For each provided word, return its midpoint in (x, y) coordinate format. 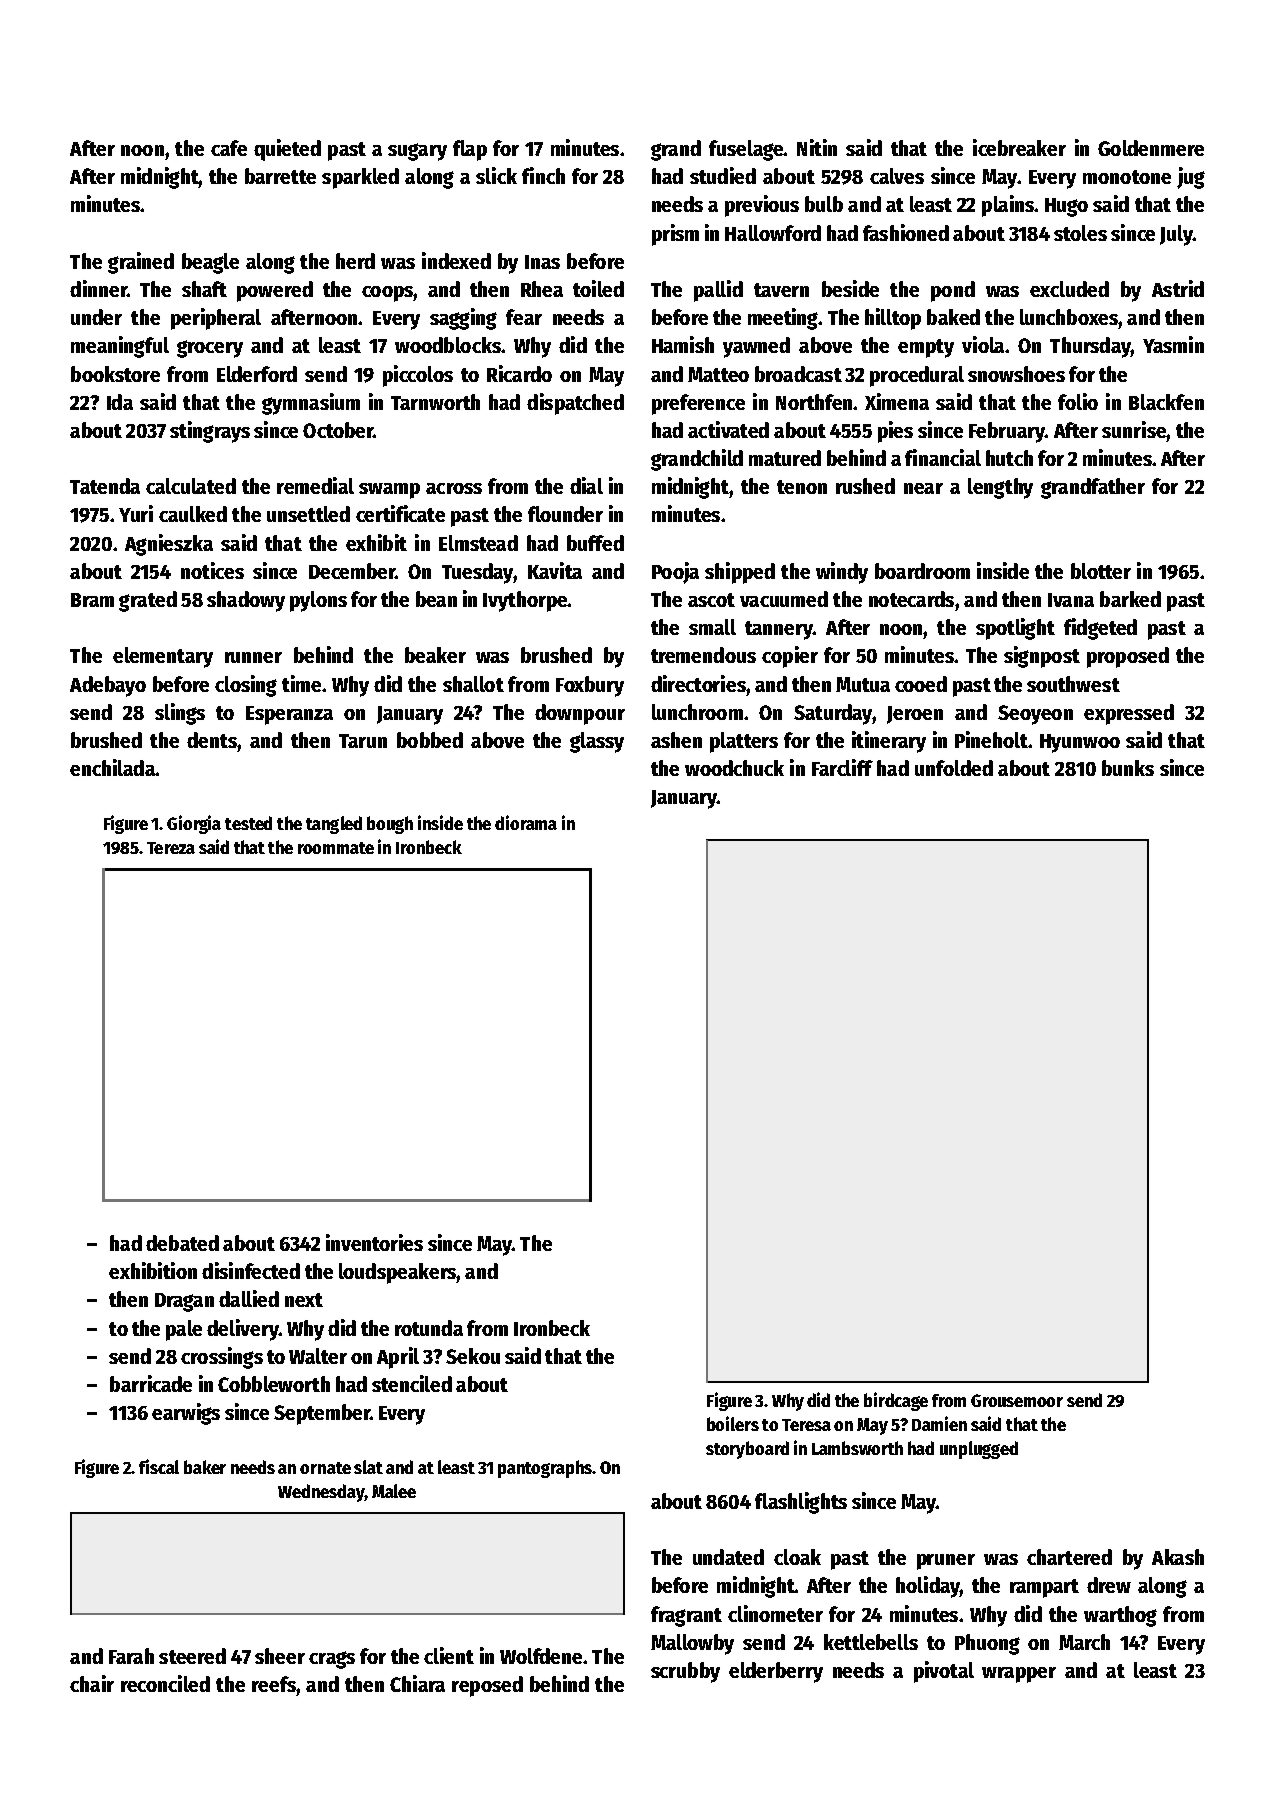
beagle (210, 263)
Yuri (136, 513)
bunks (1128, 768)
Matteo (718, 374)
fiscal (159, 1466)
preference (698, 404)
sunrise (1134, 429)
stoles (1080, 233)
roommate (336, 848)
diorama (526, 822)
